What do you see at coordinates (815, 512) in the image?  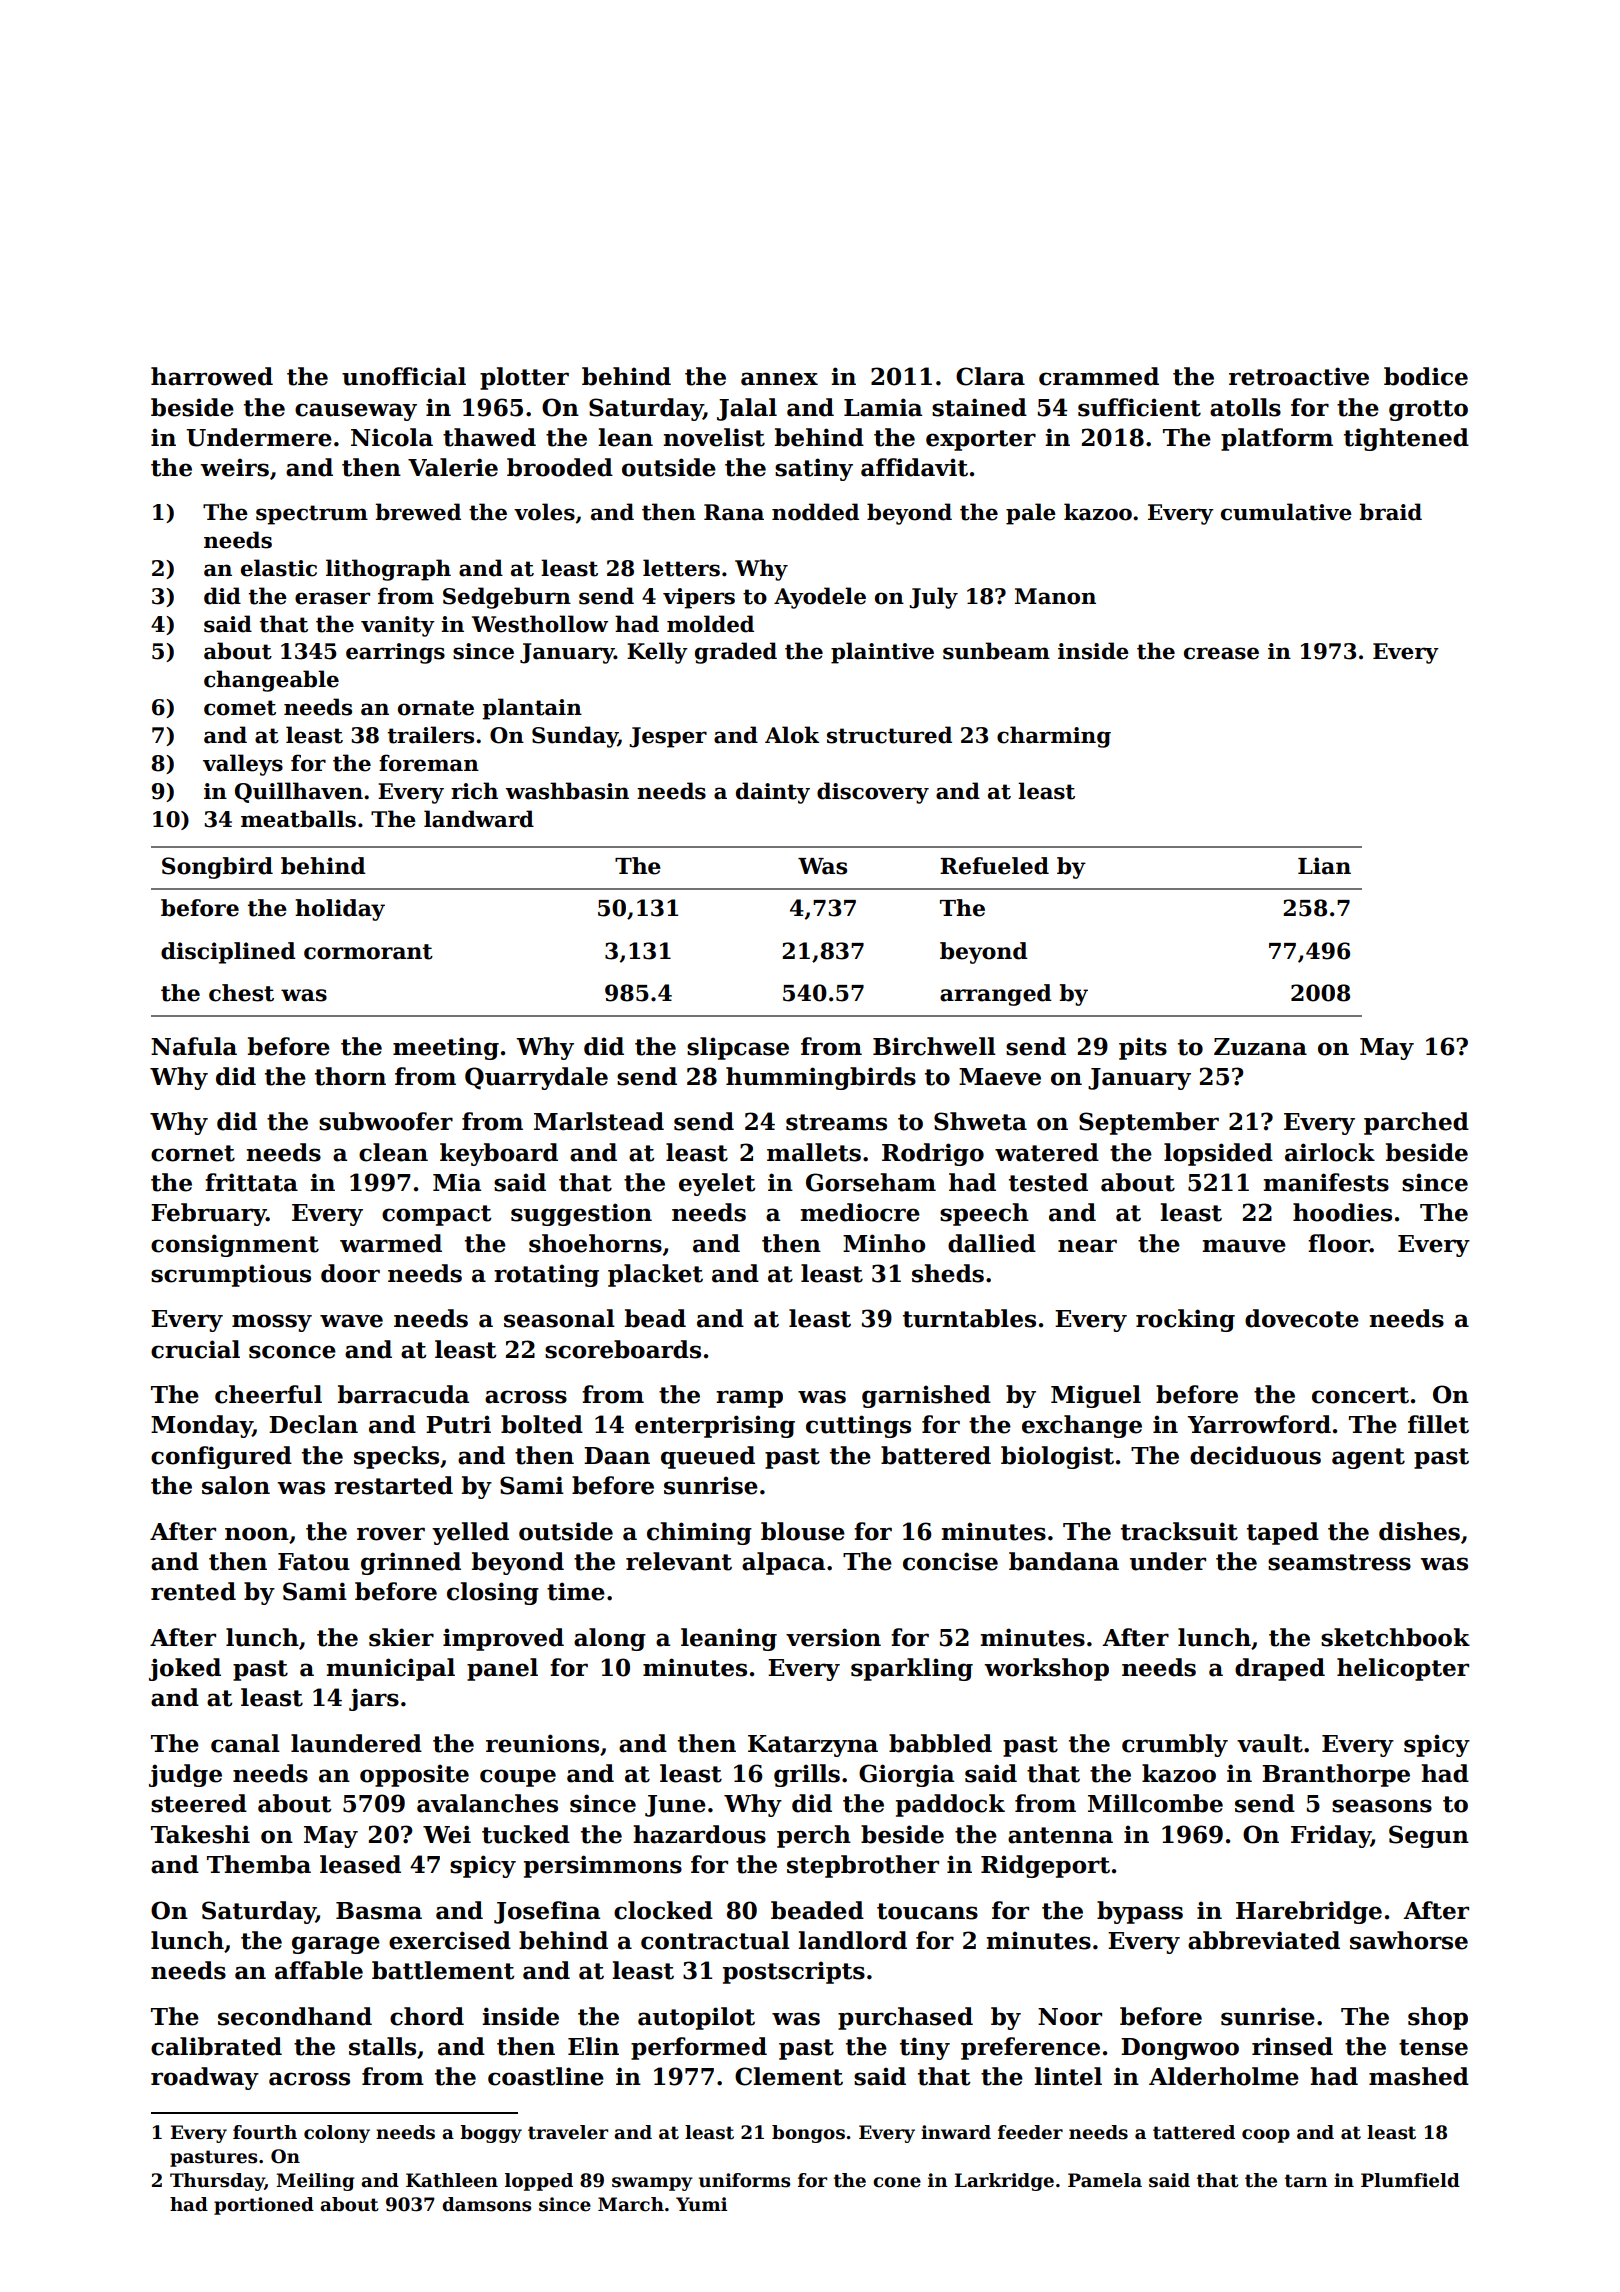 I see `nodded` at bounding box center [815, 512].
